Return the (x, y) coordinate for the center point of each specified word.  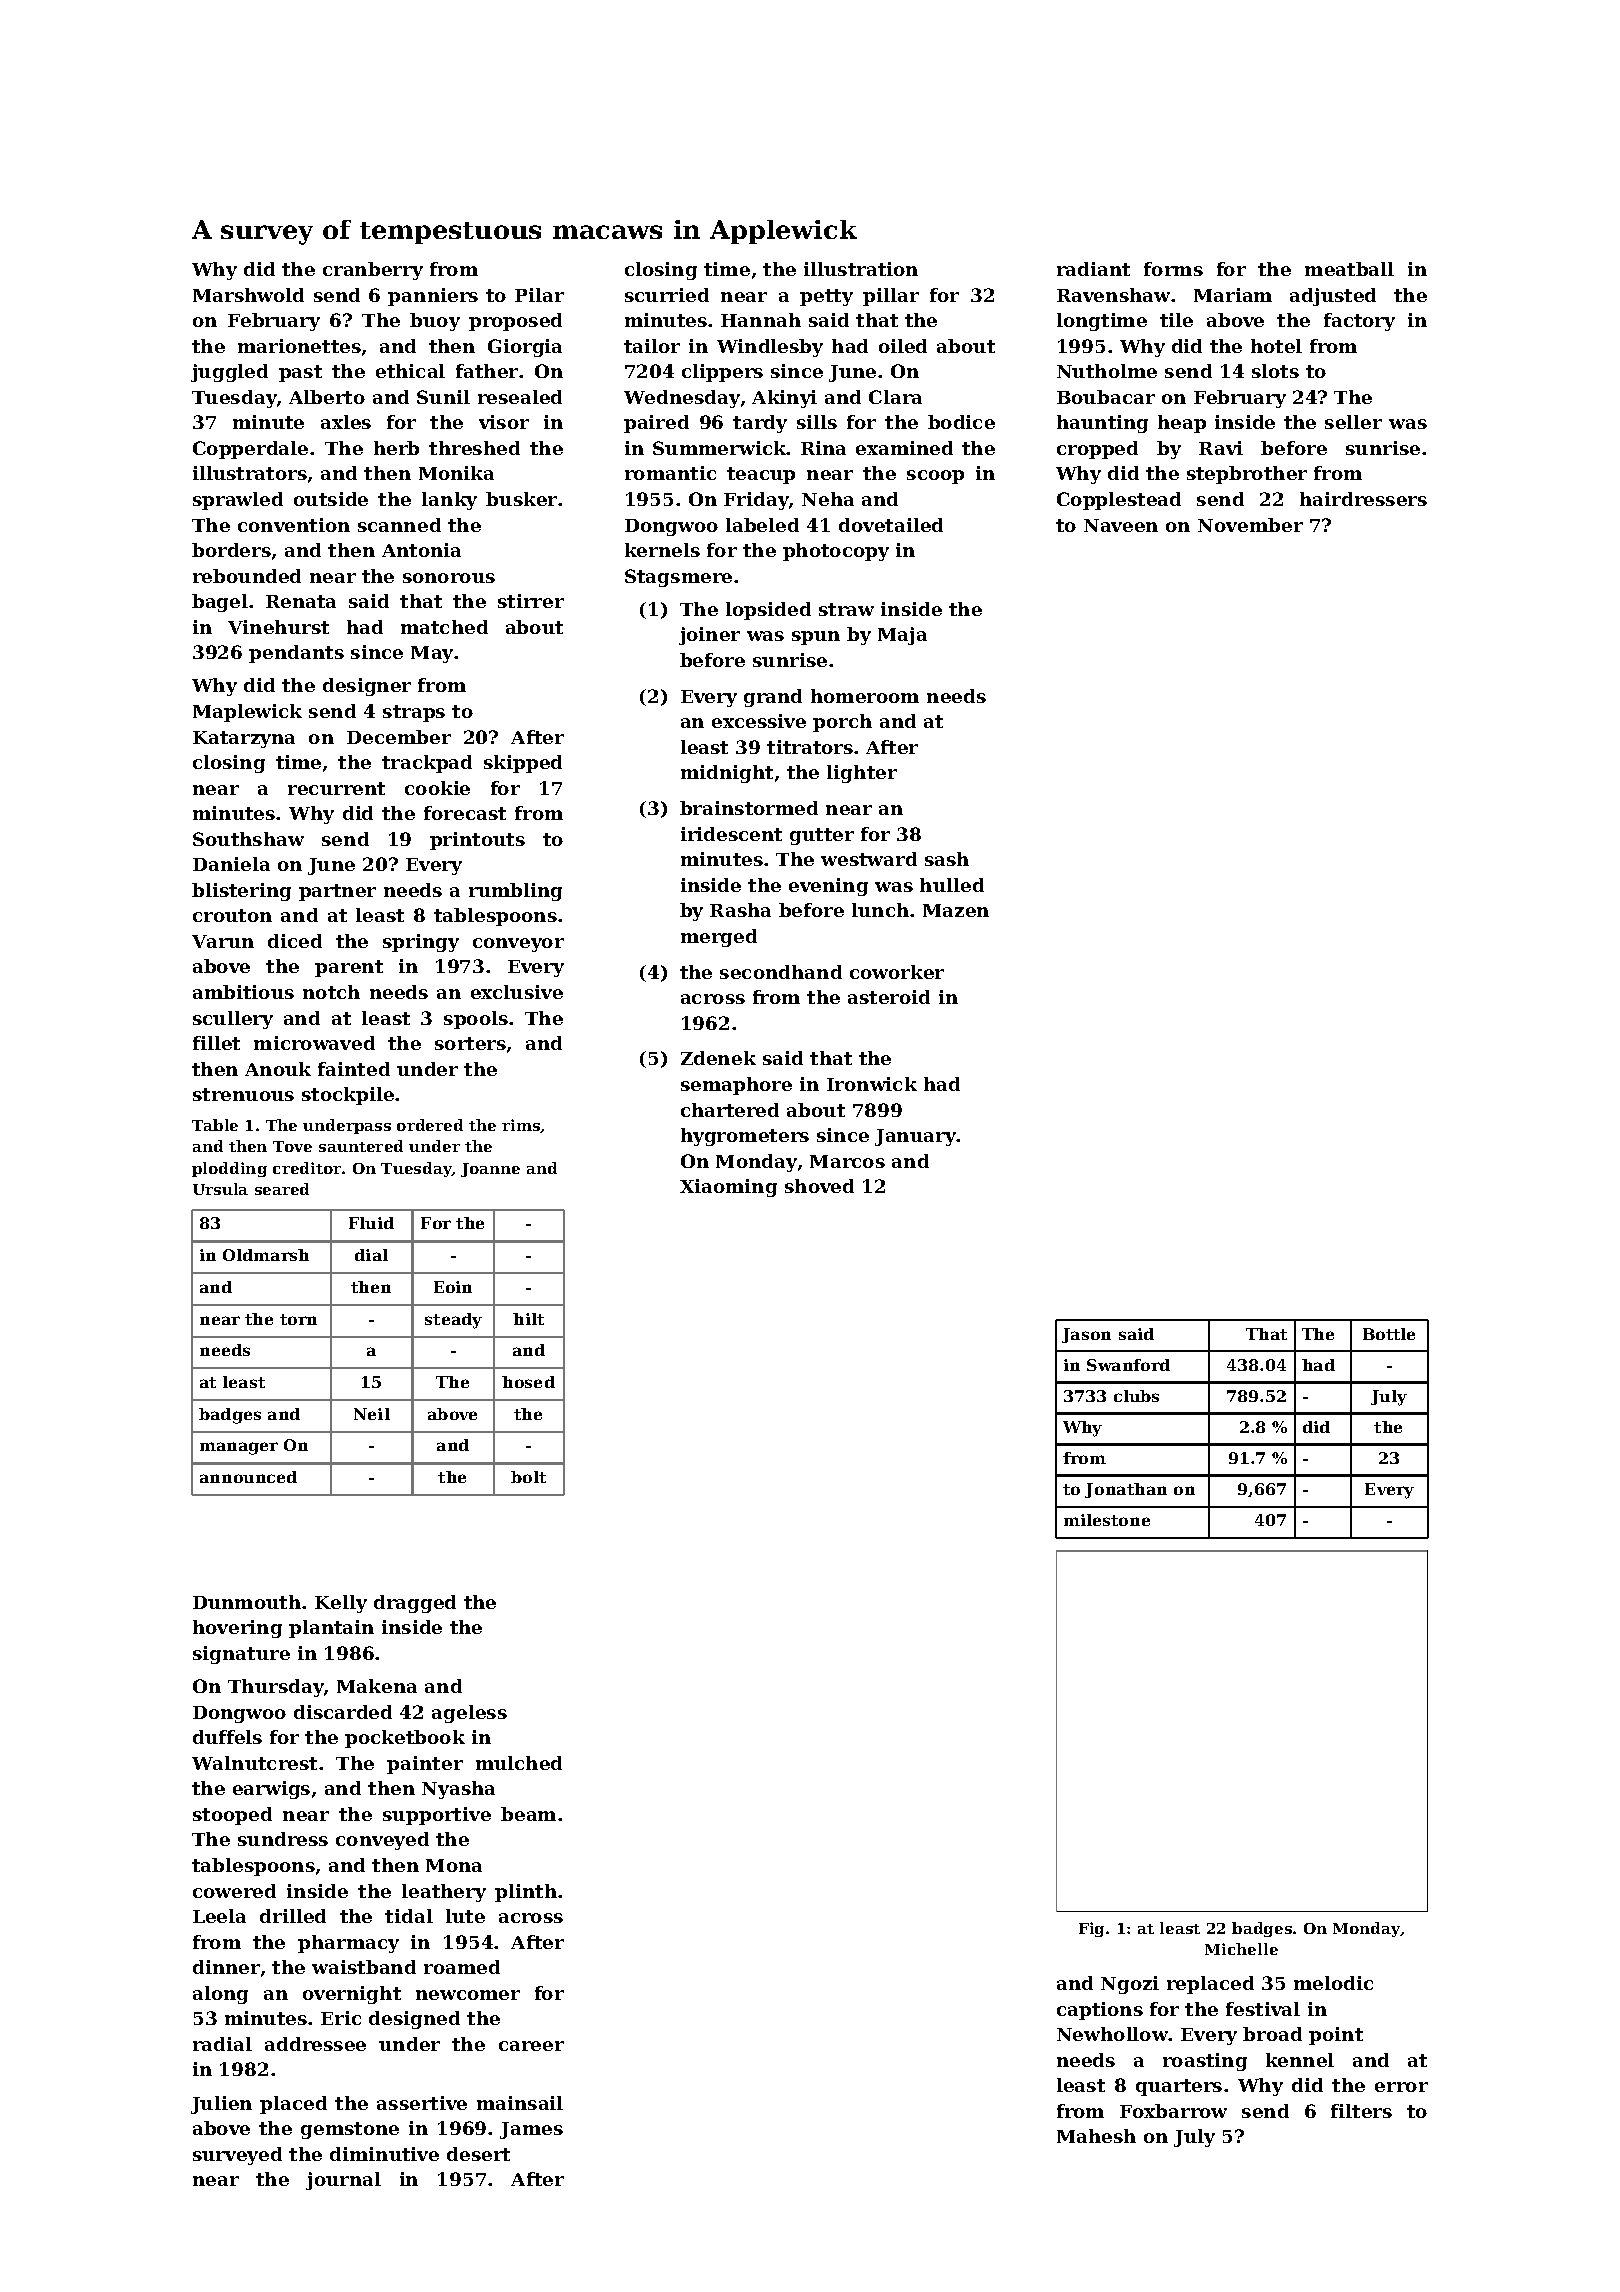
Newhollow (1113, 2034)
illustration (861, 269)
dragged (415, 1604)
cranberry (373, 271)
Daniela (231, 864)
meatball (1349, 269)
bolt (528, 1477)
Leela (219, 1916)
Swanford (1128, 1365)
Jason (1086, 1335)
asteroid (889, 997)
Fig (1091, 1929)
